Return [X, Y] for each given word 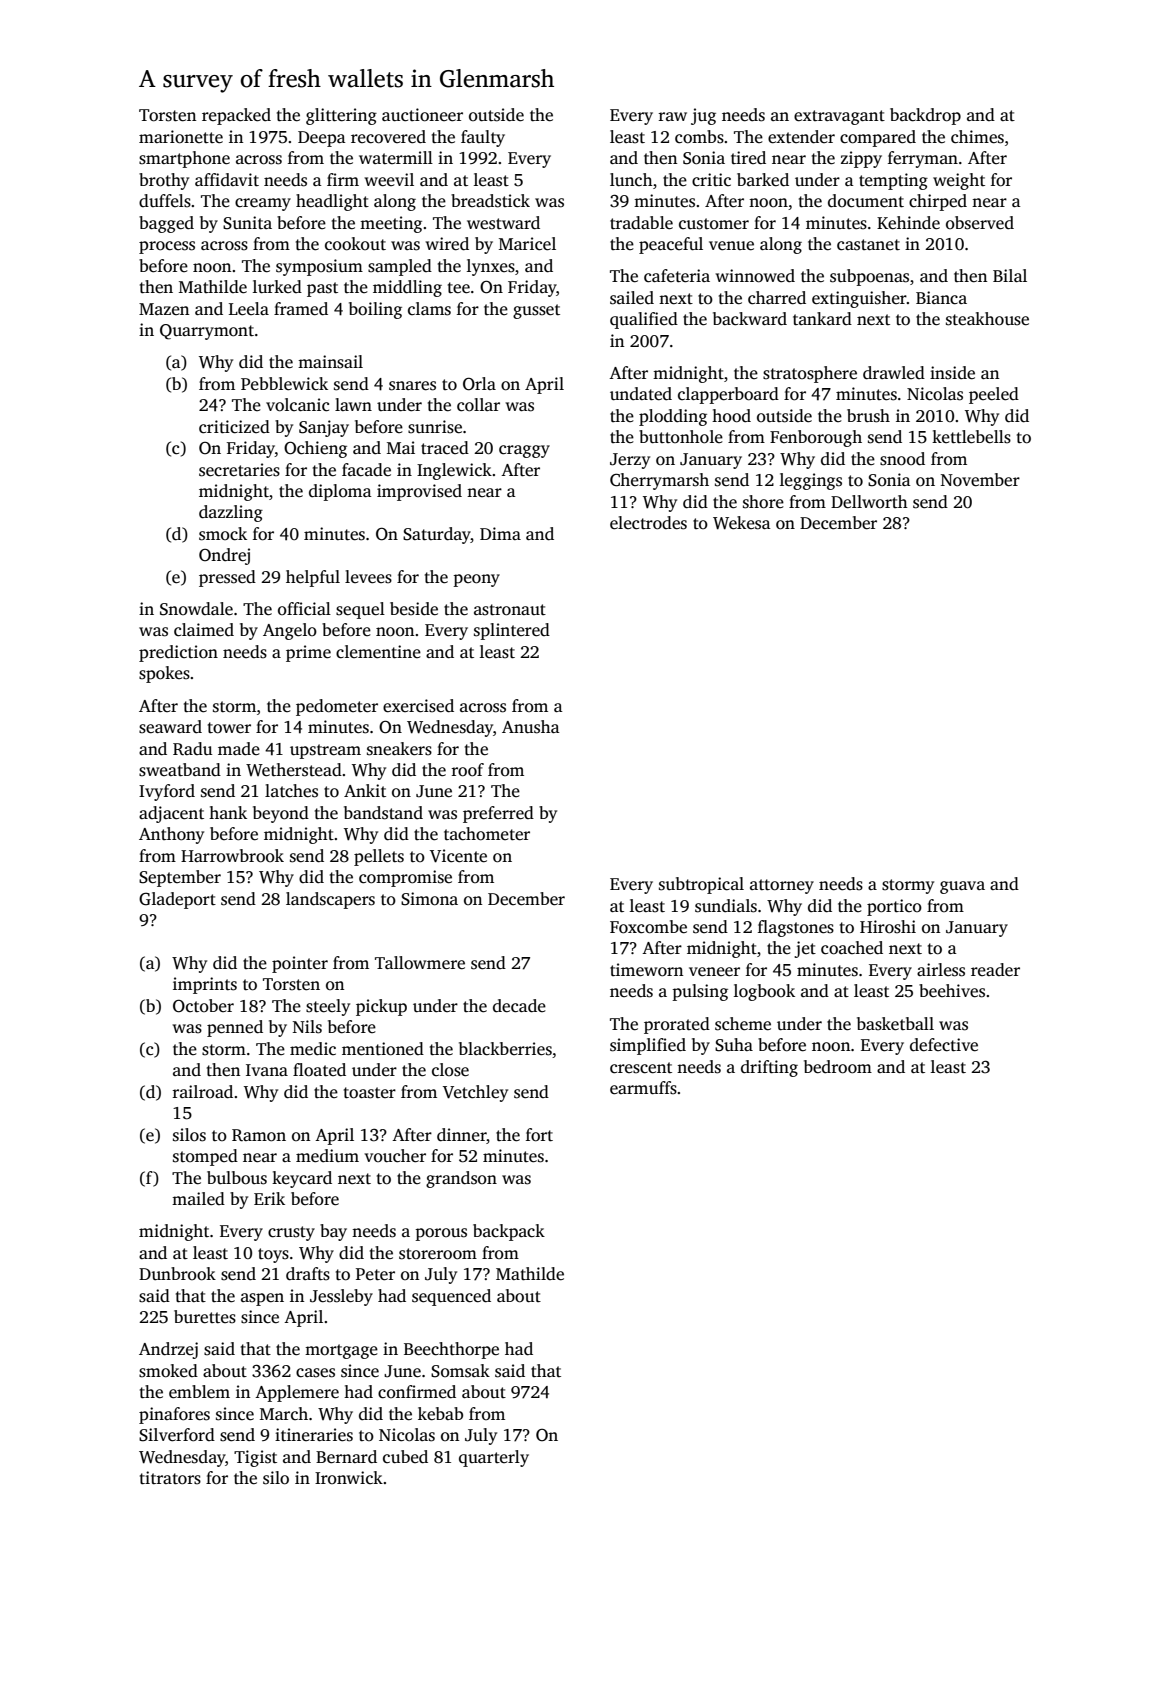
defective [944, 1045]
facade [366, 470]
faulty [483, 138]
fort [539, 1135]
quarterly [494, 1458]
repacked [236, 116]
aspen [262, 1299]
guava [962, 887]
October [203, 1006]
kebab [440, 1414]
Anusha [531, 727]
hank [228, 812]
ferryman [923, 159]
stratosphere [810, 374]
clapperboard [728, 395]
